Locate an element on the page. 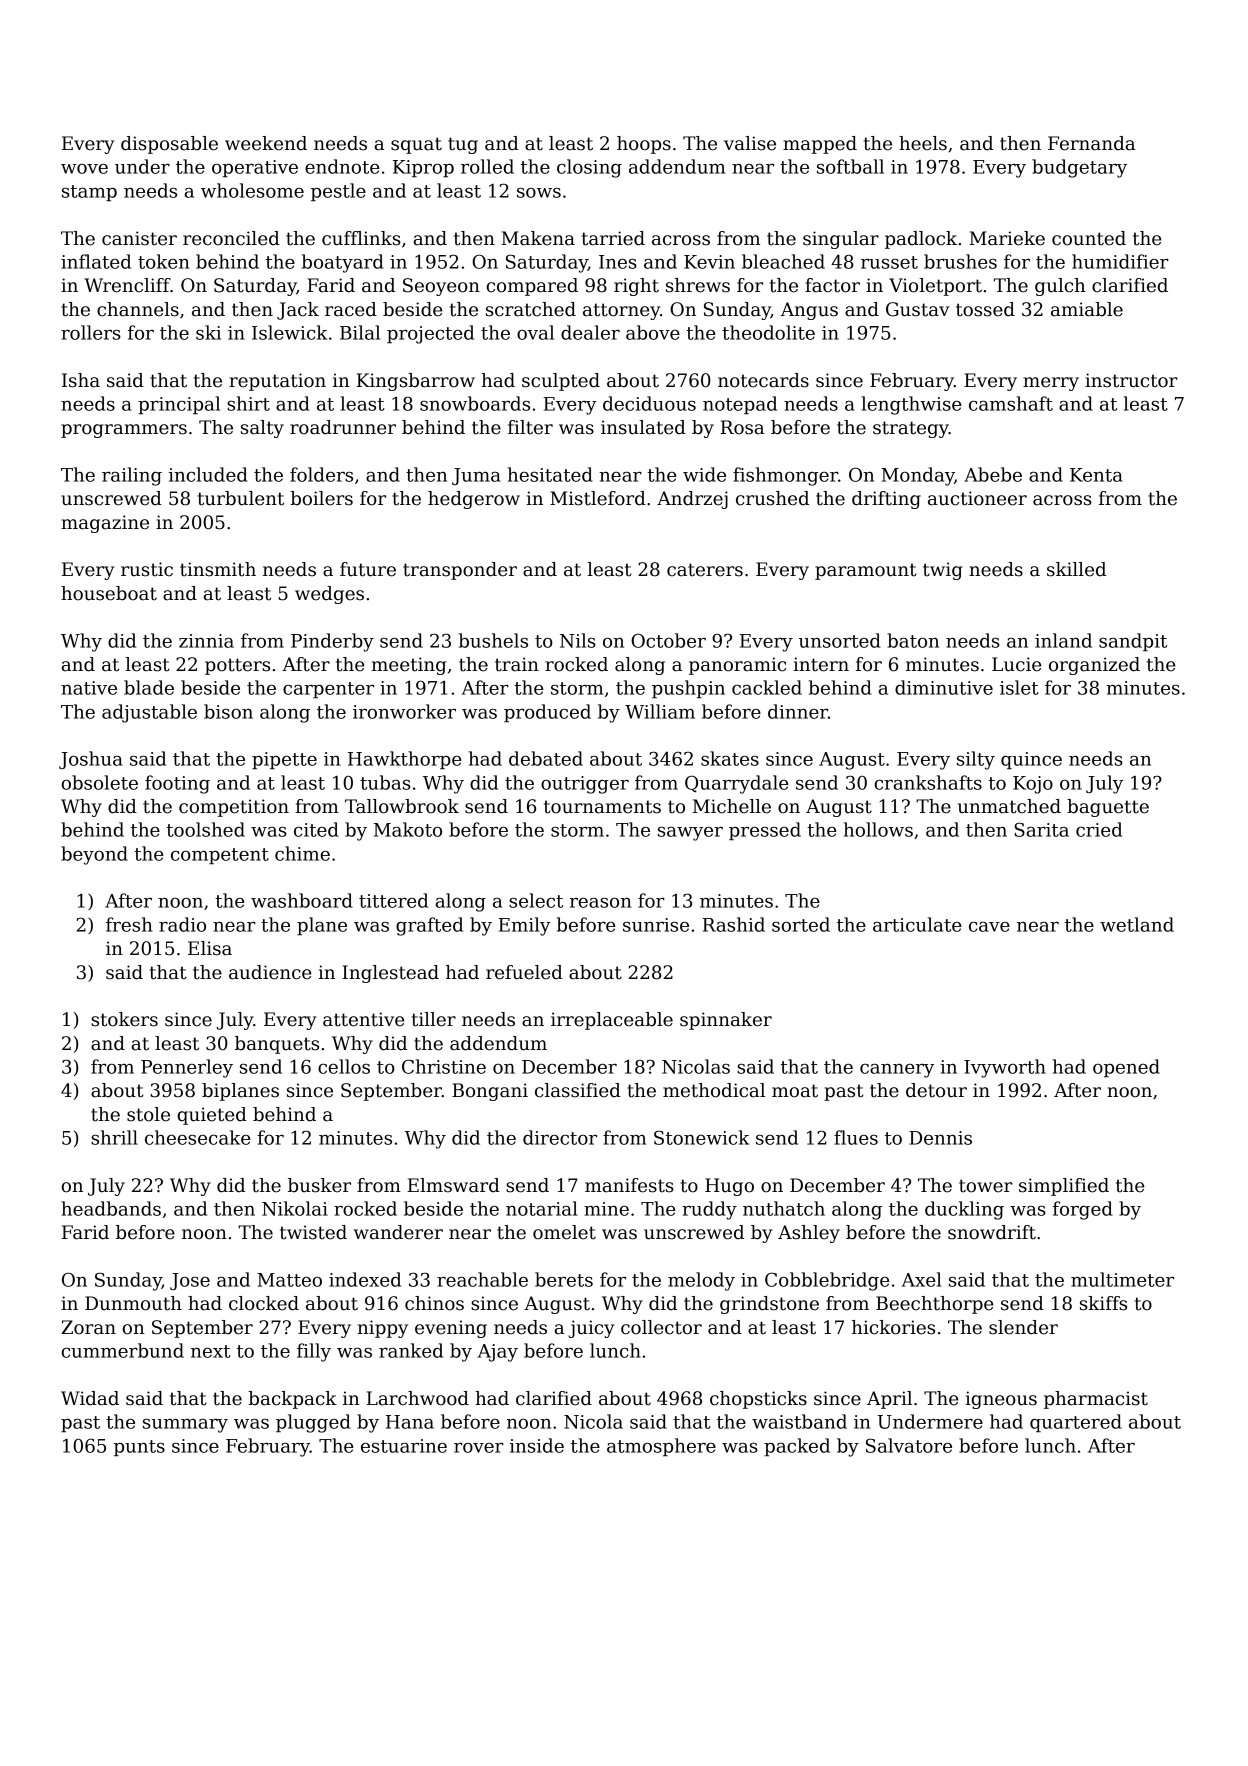 The height and width of the page is (1766, 1248). weekend is located at coordinates (266, 143).
